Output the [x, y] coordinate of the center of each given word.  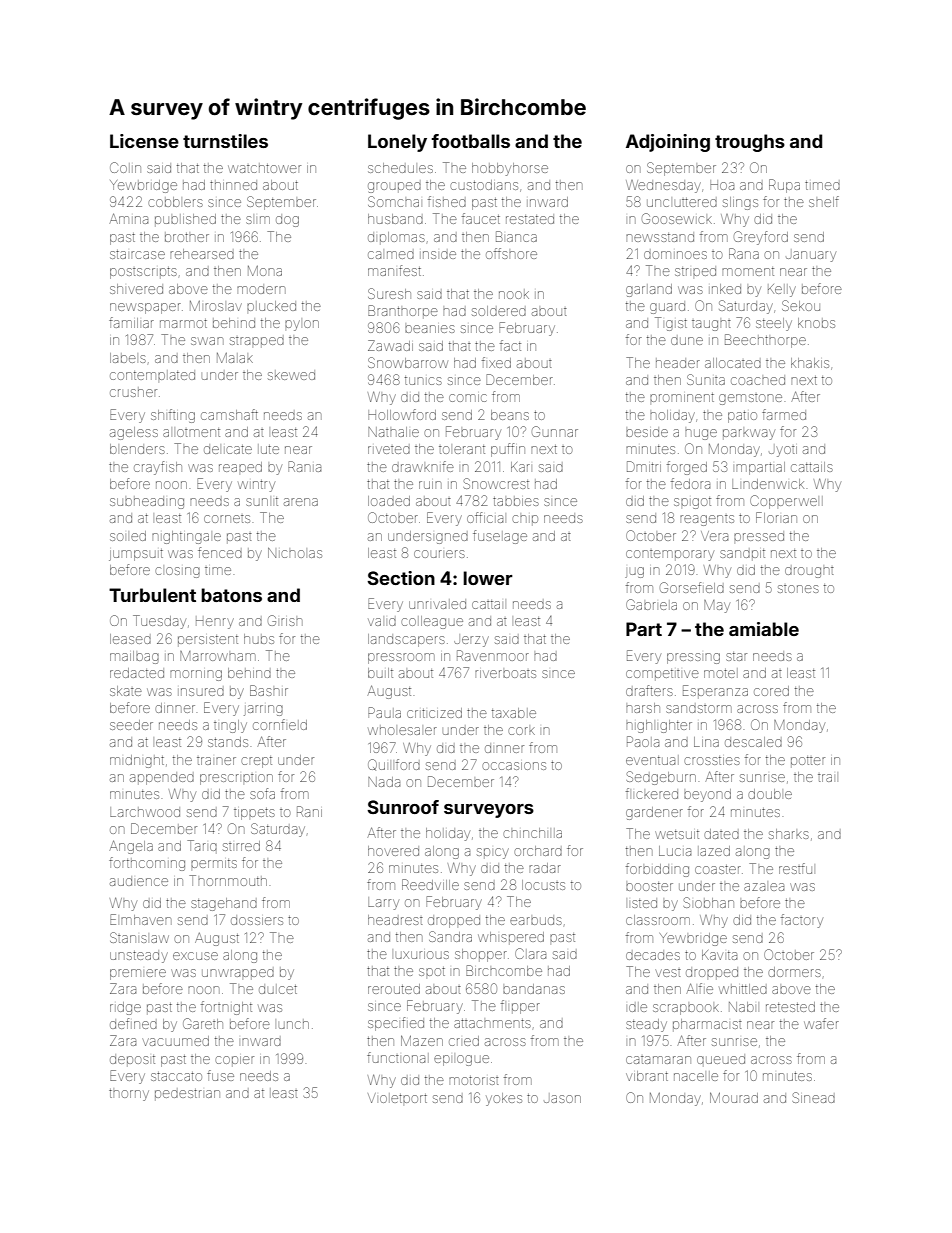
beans [510, 415]
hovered [393, 851]
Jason [562, 1099]
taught [711, 325]
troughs [750, 143]
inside [438, 255]
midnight [137, 761]
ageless [134, 433]
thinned [233, 185]
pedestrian [187, 1094]
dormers [794, 972]
